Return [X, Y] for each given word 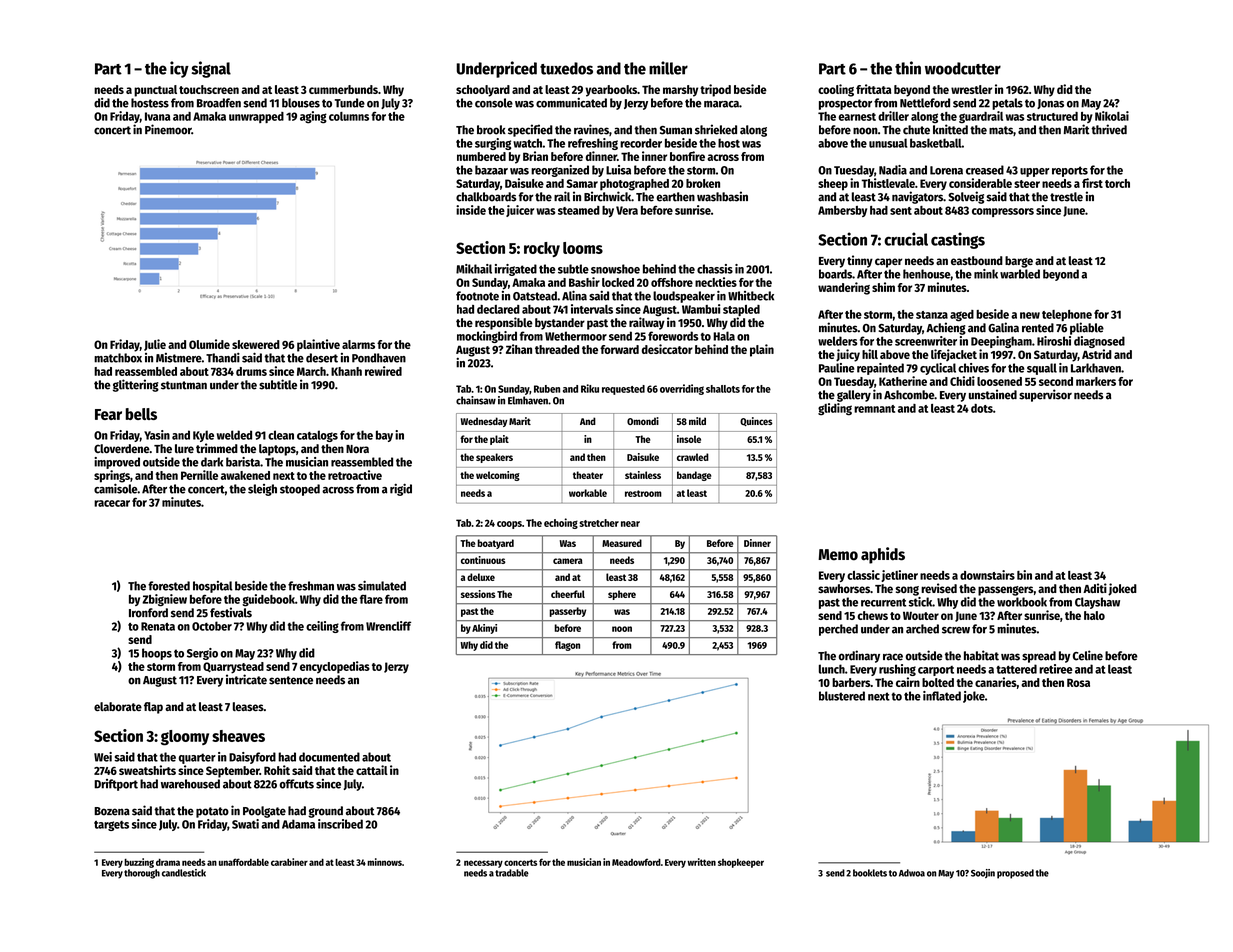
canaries [996, 682]
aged [962, 316]
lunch [832, 669]
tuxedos [566, 68]
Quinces [756, 421]
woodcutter [963, 68]
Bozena [112, 811]
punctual [155, 91]
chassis [715, 269]
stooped [300, 490]
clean [281, 435]
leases [248, 706]
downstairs [987, 575]
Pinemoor [168, 129]
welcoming [498, 476]
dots [982, 408]
